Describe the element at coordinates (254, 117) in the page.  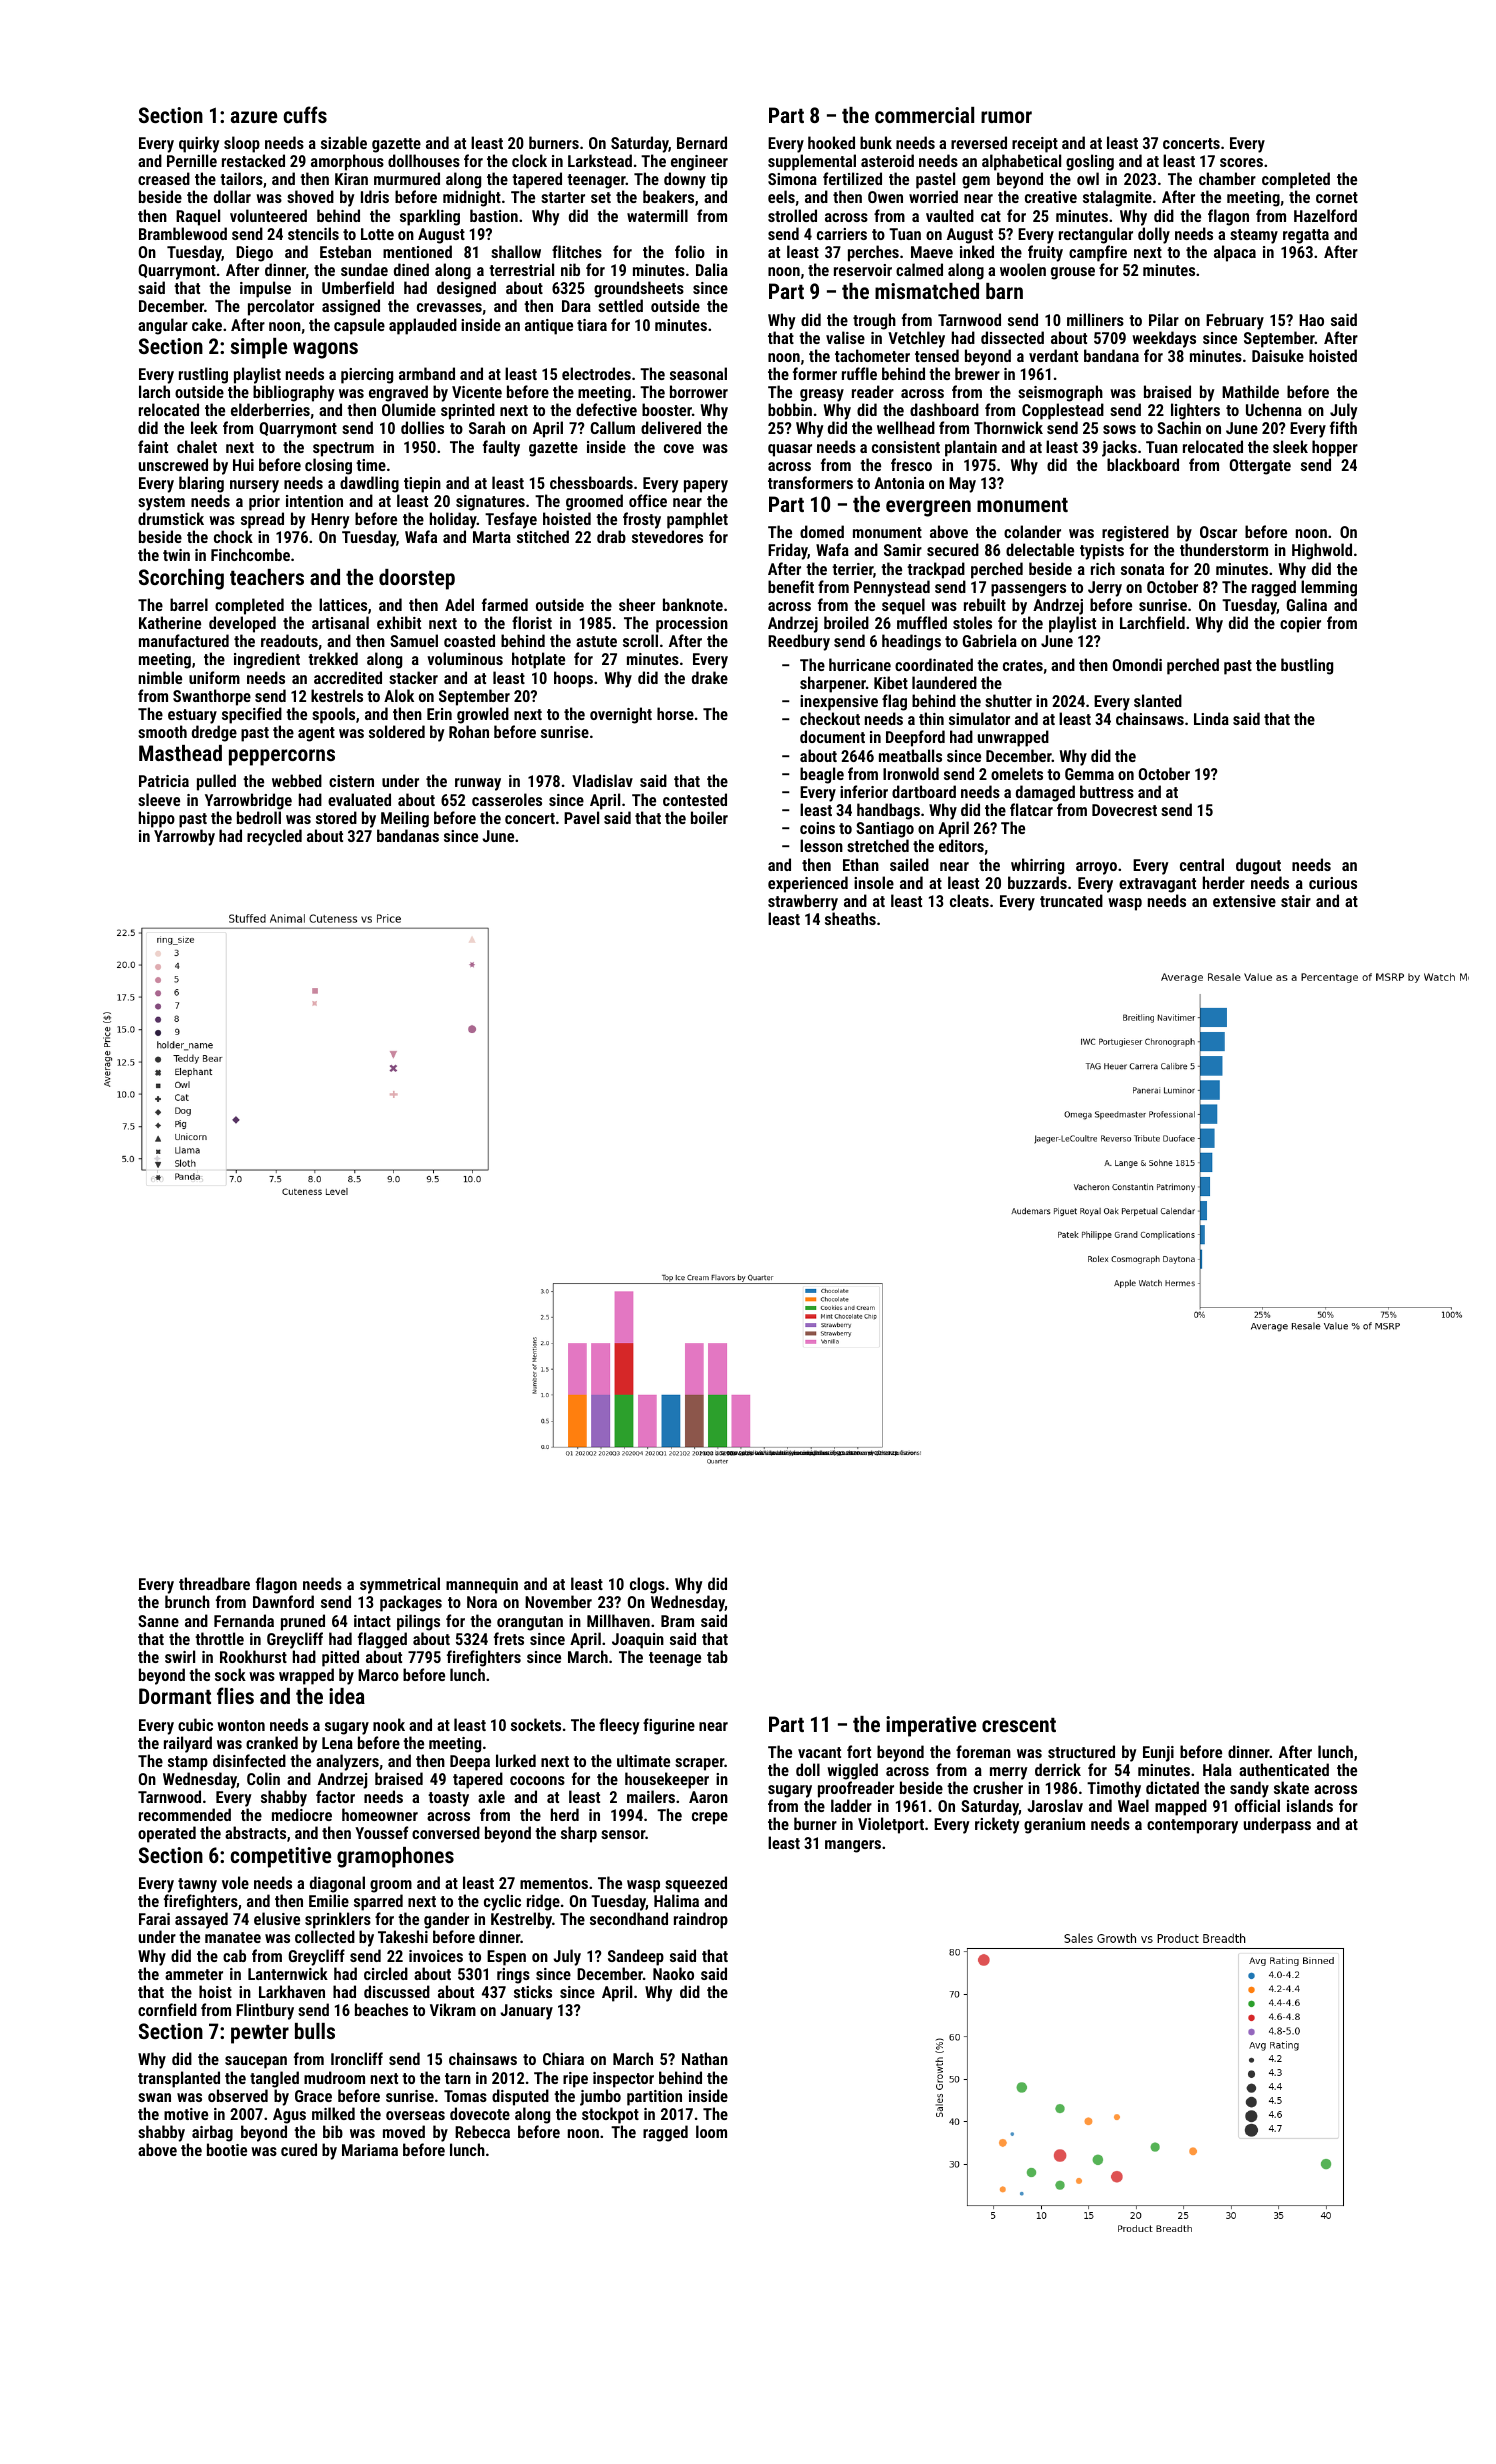
I see `azure` at that location.
